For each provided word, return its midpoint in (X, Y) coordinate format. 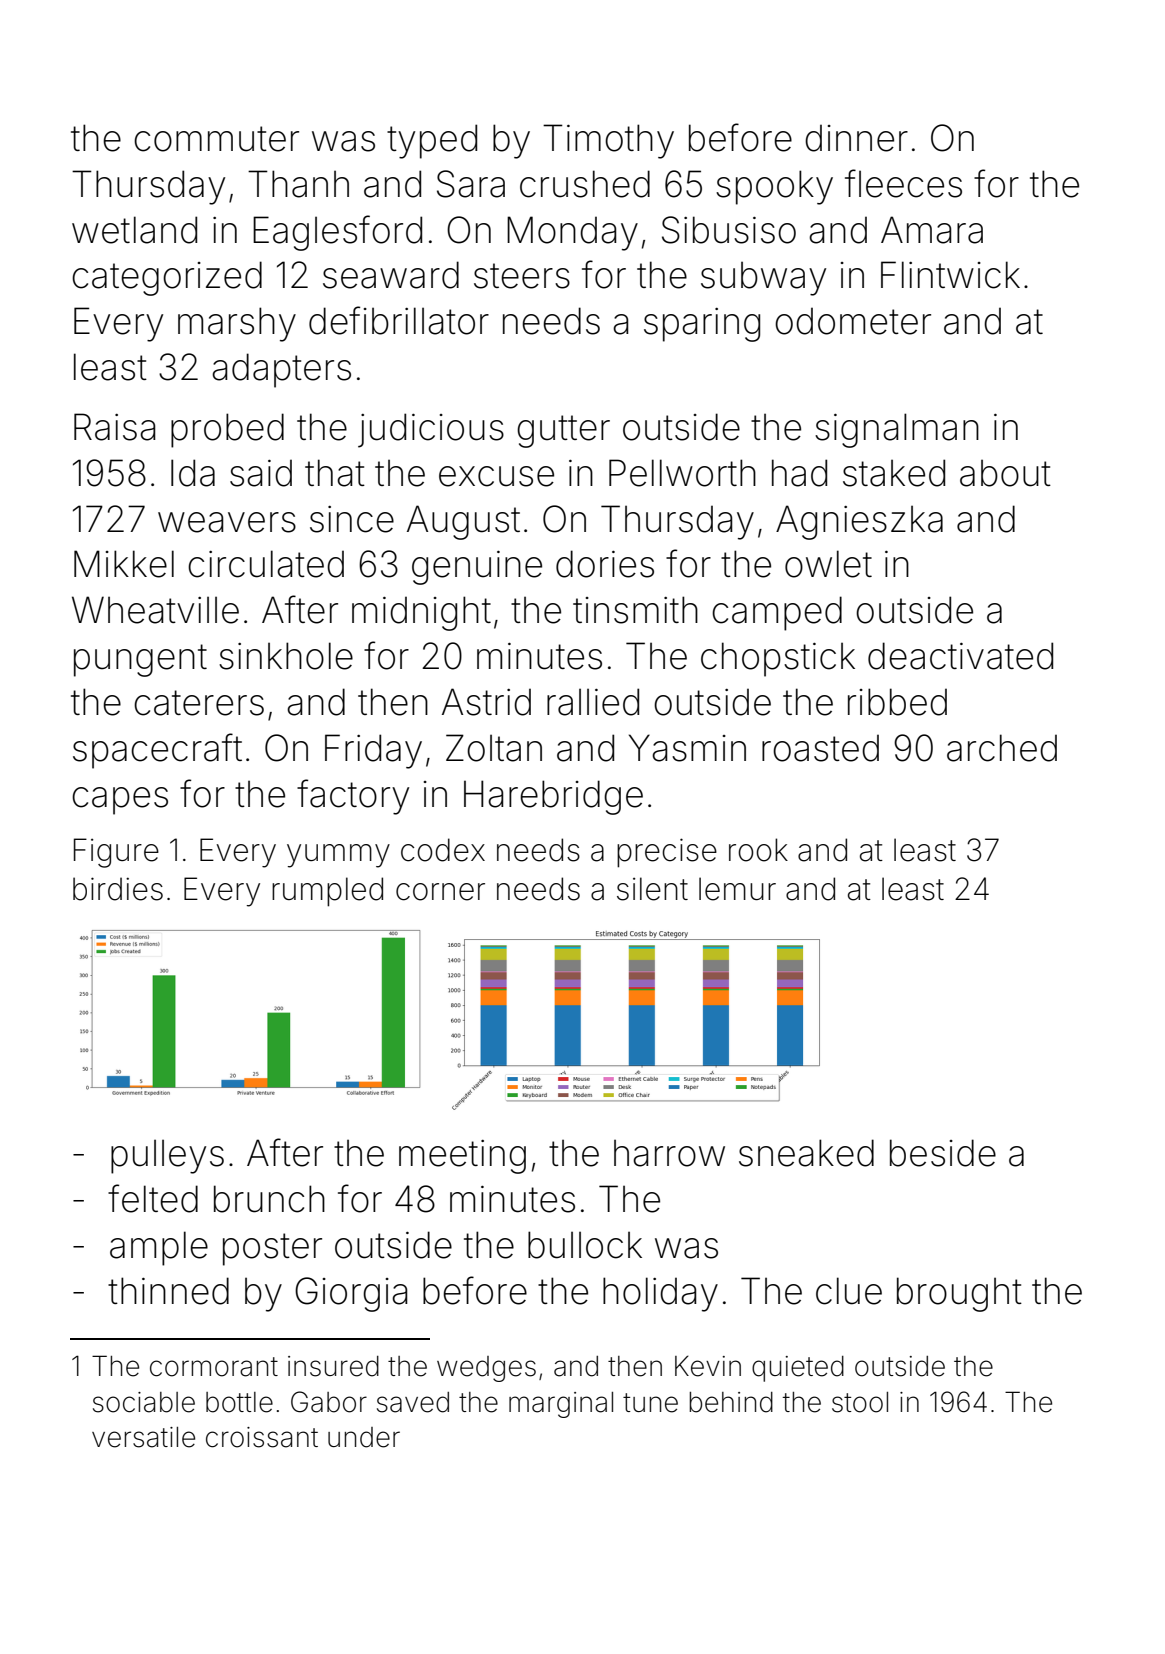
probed (227, 430)
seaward (391, 275)
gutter (563, 431)
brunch (269, 1199)
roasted (820, 748)
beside (943, 1153)
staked (894, 473)
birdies (118, 889)
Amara (932, 230)
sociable (144, 1402)
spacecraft (157, 751)
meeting (462, 1157)
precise (667, 853)
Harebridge (553, 797)
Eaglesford (337, 233)
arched (1002, 748)
